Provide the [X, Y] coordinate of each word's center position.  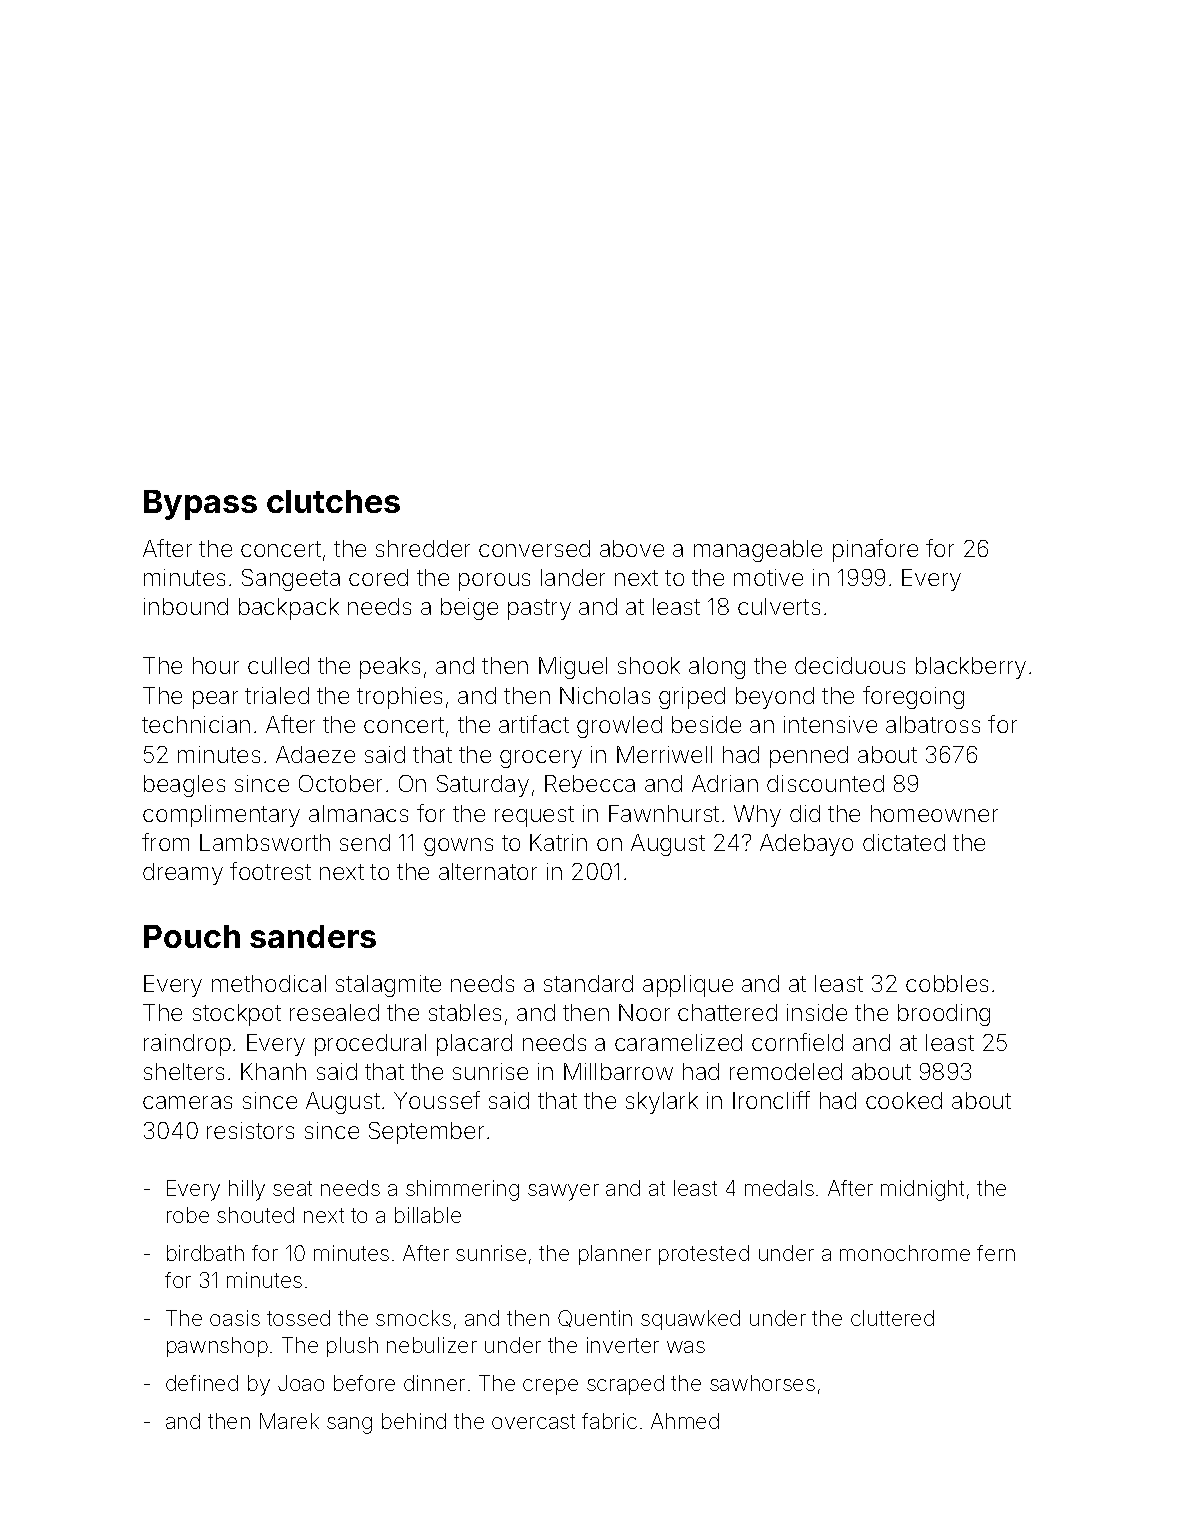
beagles [184, 786]
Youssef [437, 1100]
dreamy [183, 874]
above [632, 548]
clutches [333, 501]
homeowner [934, 813]
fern [996, 1253]
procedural [370, 1045]
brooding [944, 1015]
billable [428, 1215]
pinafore [875, 550]
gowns [458, 847]
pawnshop [217, 1347]
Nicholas [605, 695]
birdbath [205, 1253]
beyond [775, 698]
